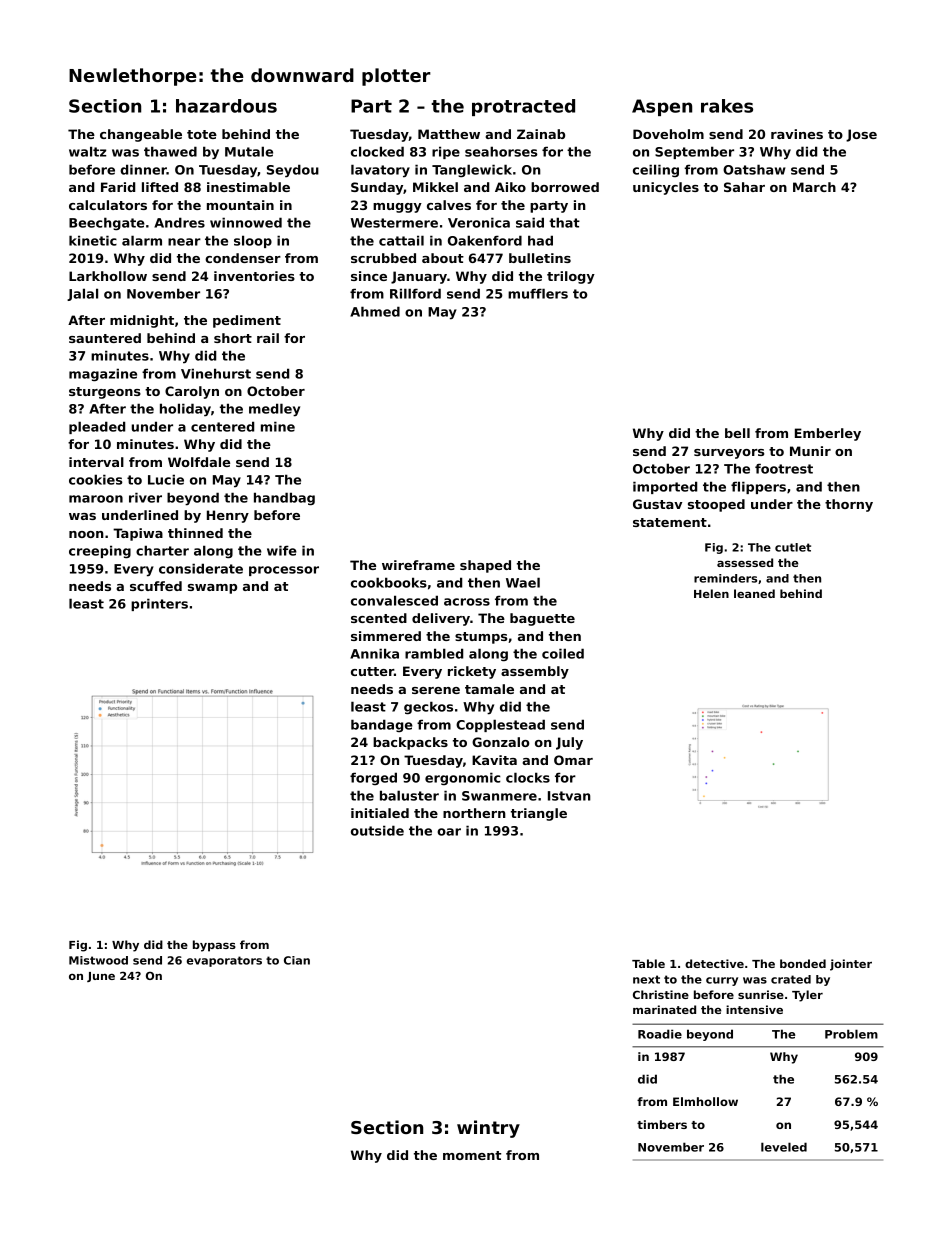 Image resolution: width=952 pixels, height=1233 pixels. What do you see at coordinates (374, 653) in the page?
I see `Annika` at bounding box center [374, 653].
